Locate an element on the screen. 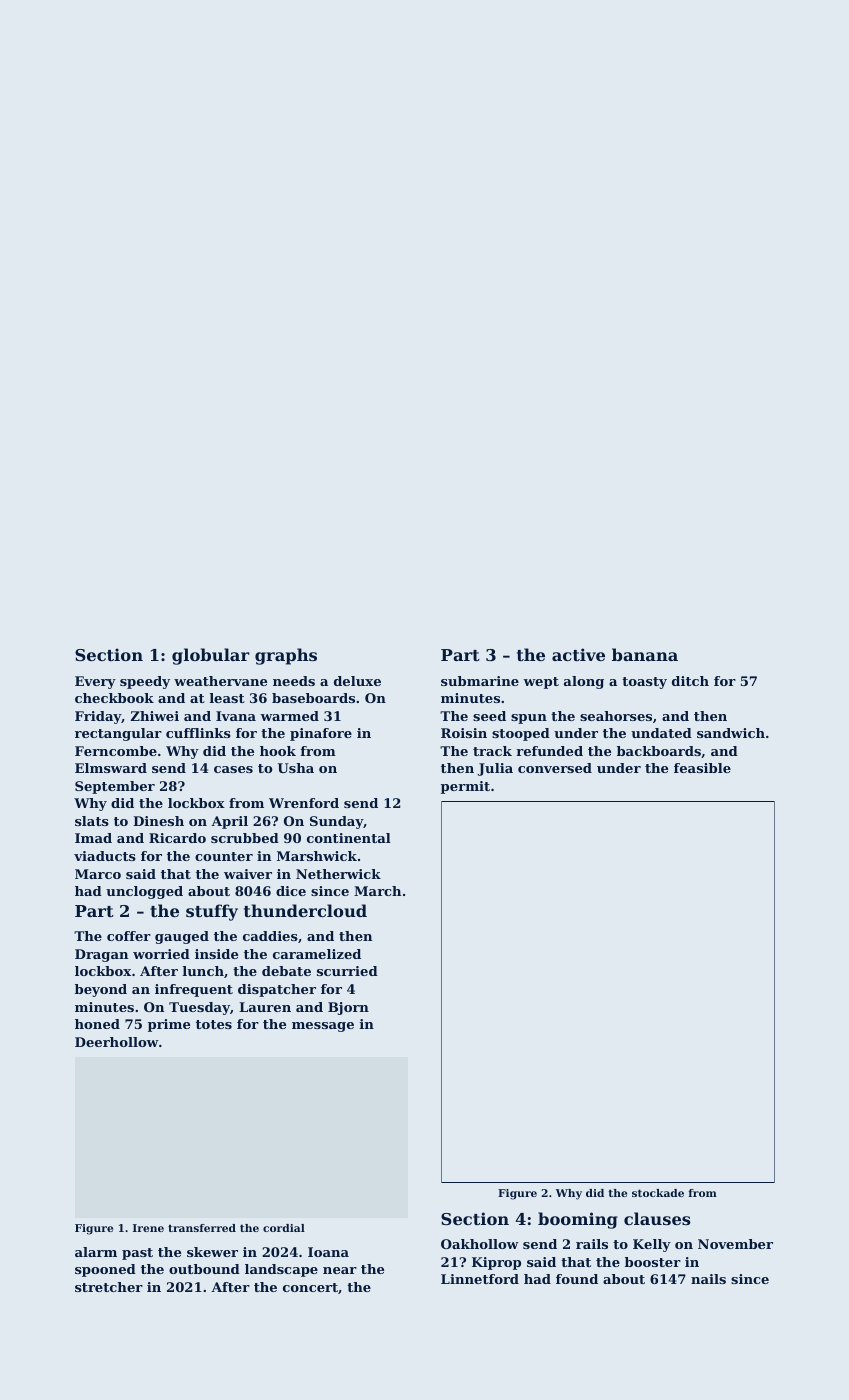 This screenshot has height=1400, width=849. clauses is located at coordinates (657, 1218).
